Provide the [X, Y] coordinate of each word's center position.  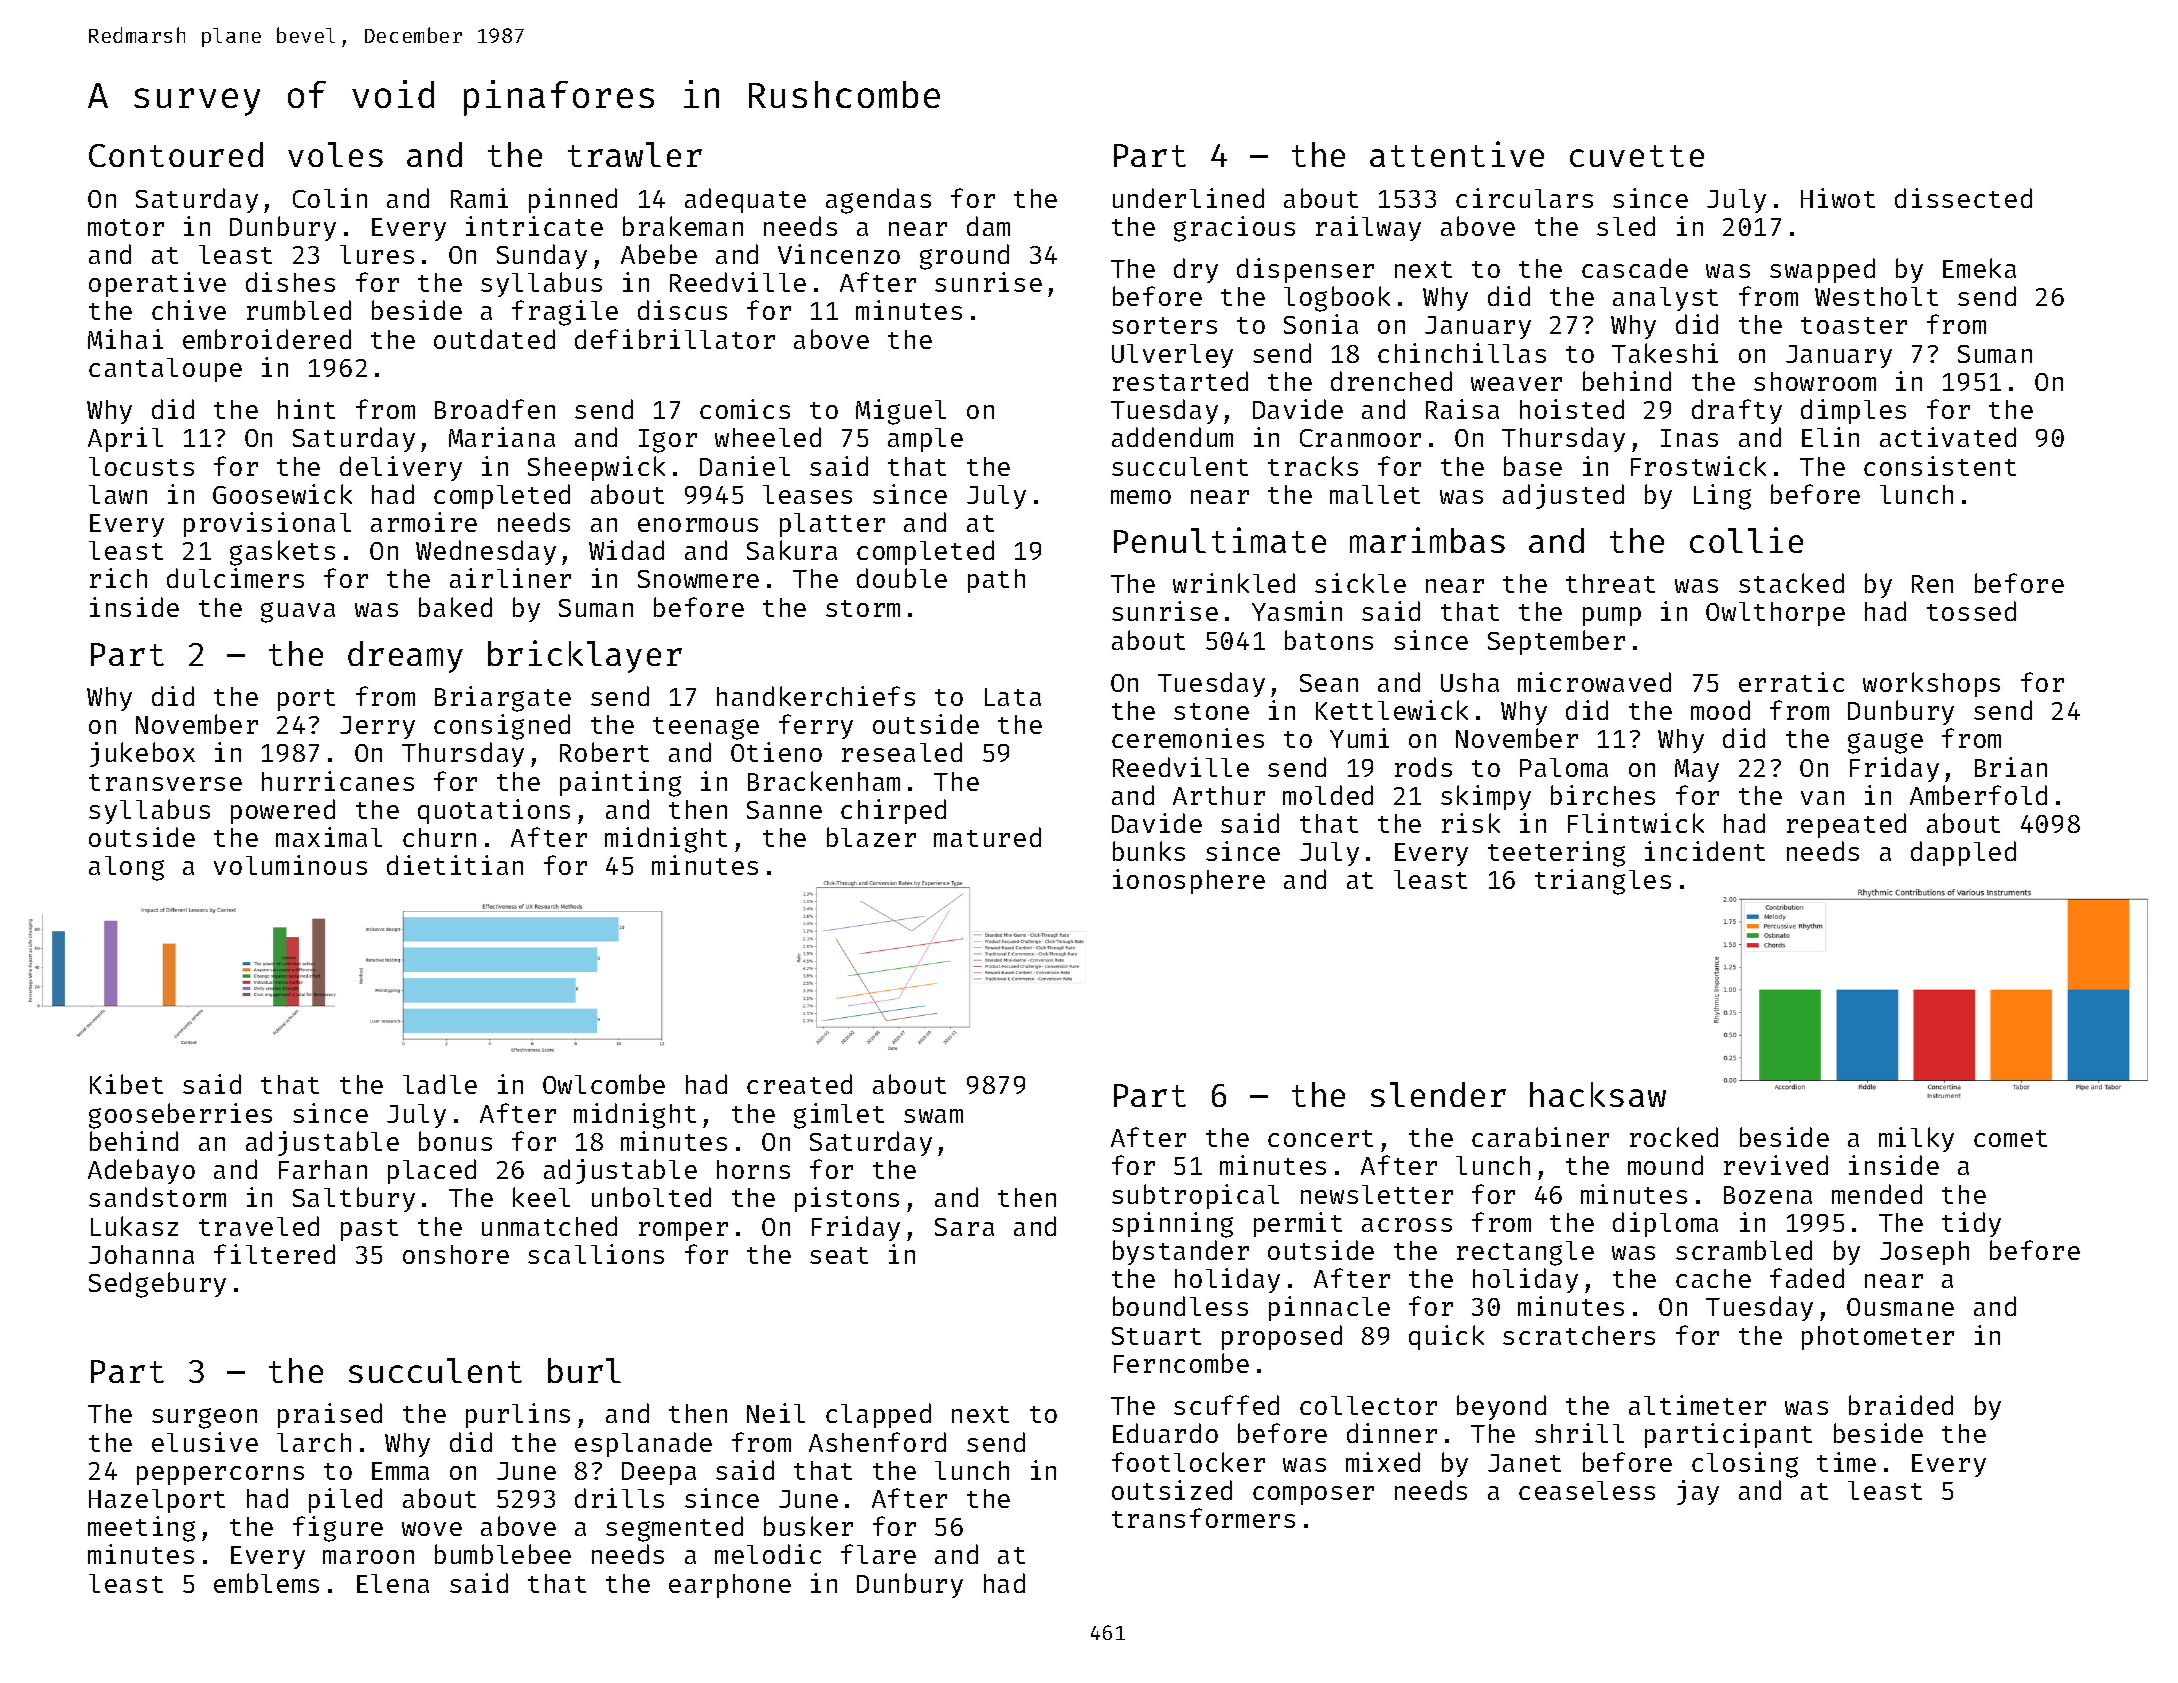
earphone [730, 1586]
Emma [400, 1471]
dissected [1963, 198]
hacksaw [1598, 1094]
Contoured [176, 154]
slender [1438, 1094]
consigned [502, 727]
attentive [1457, 154]
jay [1698, 1492]
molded [1328, 795]
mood [1720, 710]
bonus [455, 1141]
